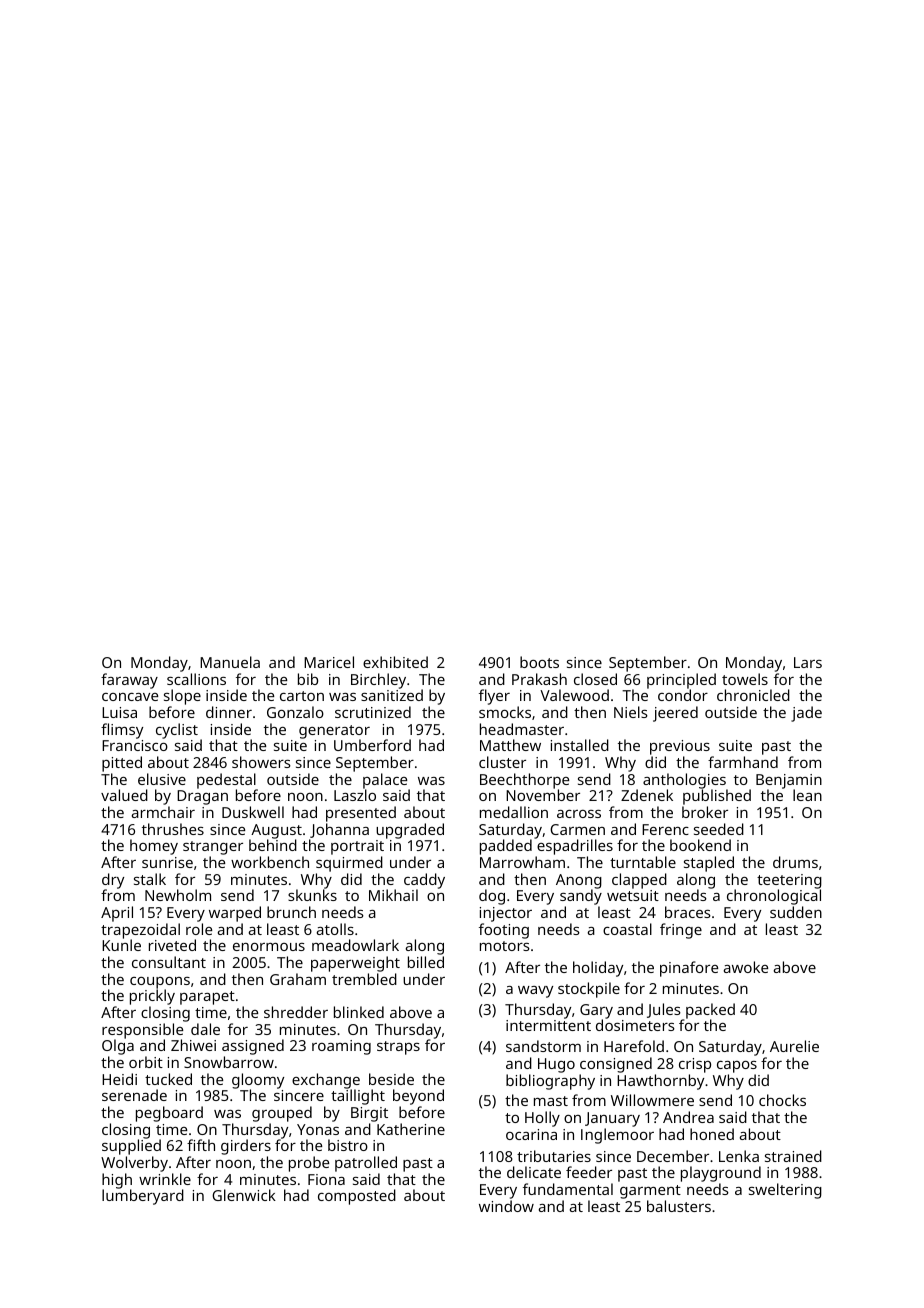 The width and height of the page is (924, 1308). What do you see at coordinates (410, 831) in the page?
I see `upgraded` at bounding box center [410, 831].
